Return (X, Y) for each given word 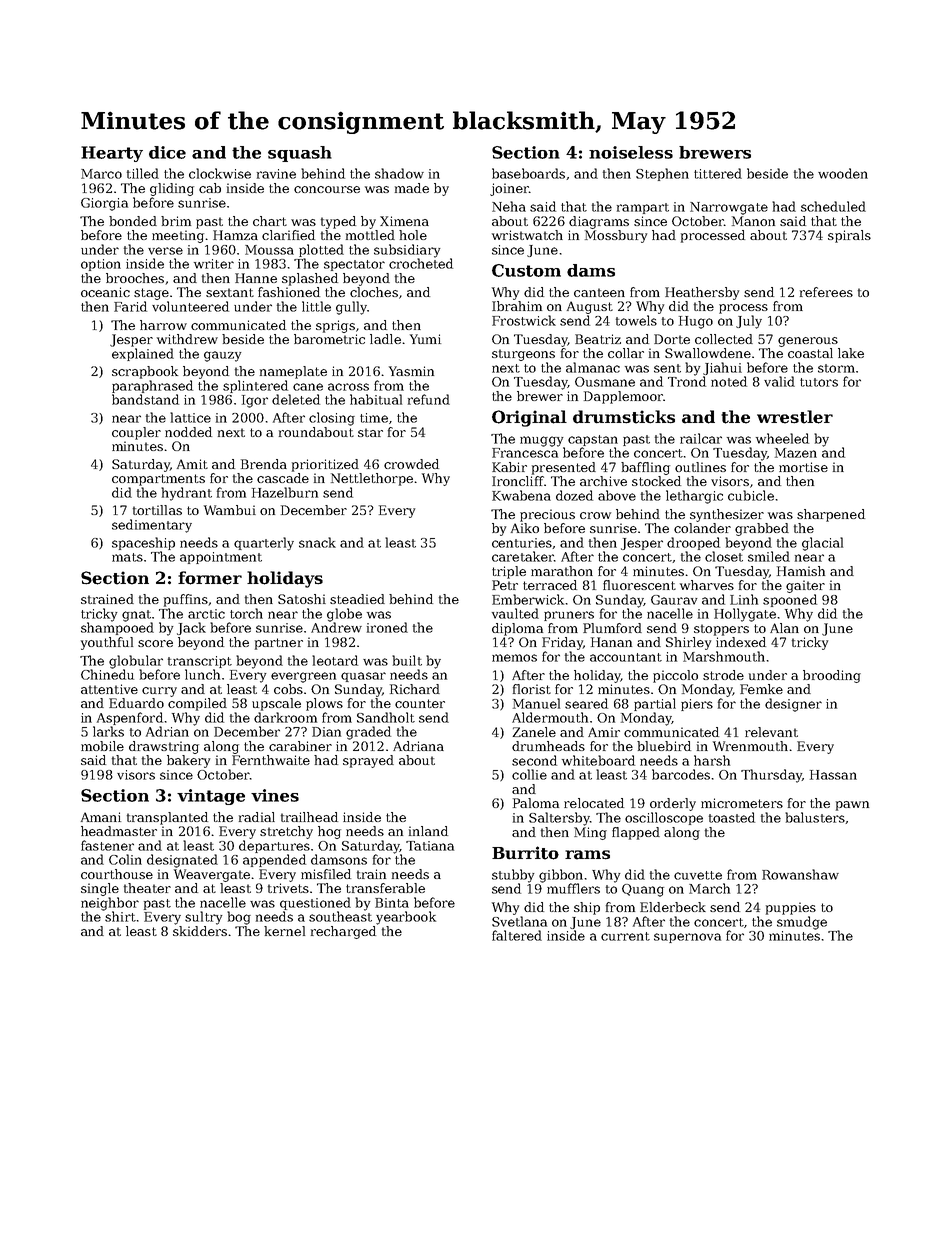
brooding (832, 676)
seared (586, 703)
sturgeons (523, 355)
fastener (107, 845)
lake (851, 353)
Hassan (833, 775)
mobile (102, 746)
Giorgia (104, 204)
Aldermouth (550, 717)
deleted (296, 399)
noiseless (631, 152)
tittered (718, 173)
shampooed (117, 628)
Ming (590, 833)
